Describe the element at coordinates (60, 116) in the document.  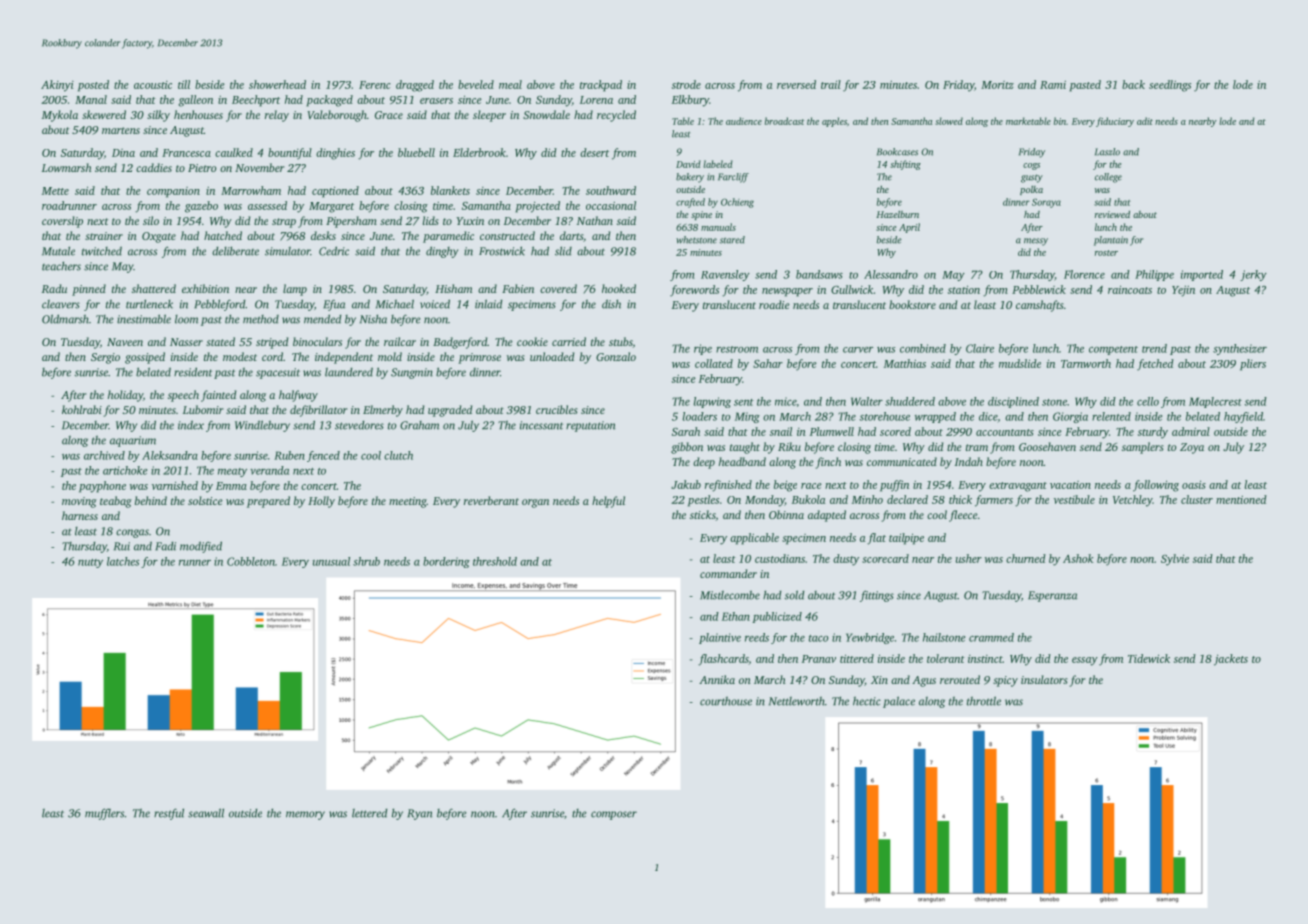
I see `Mykola` at that location.
